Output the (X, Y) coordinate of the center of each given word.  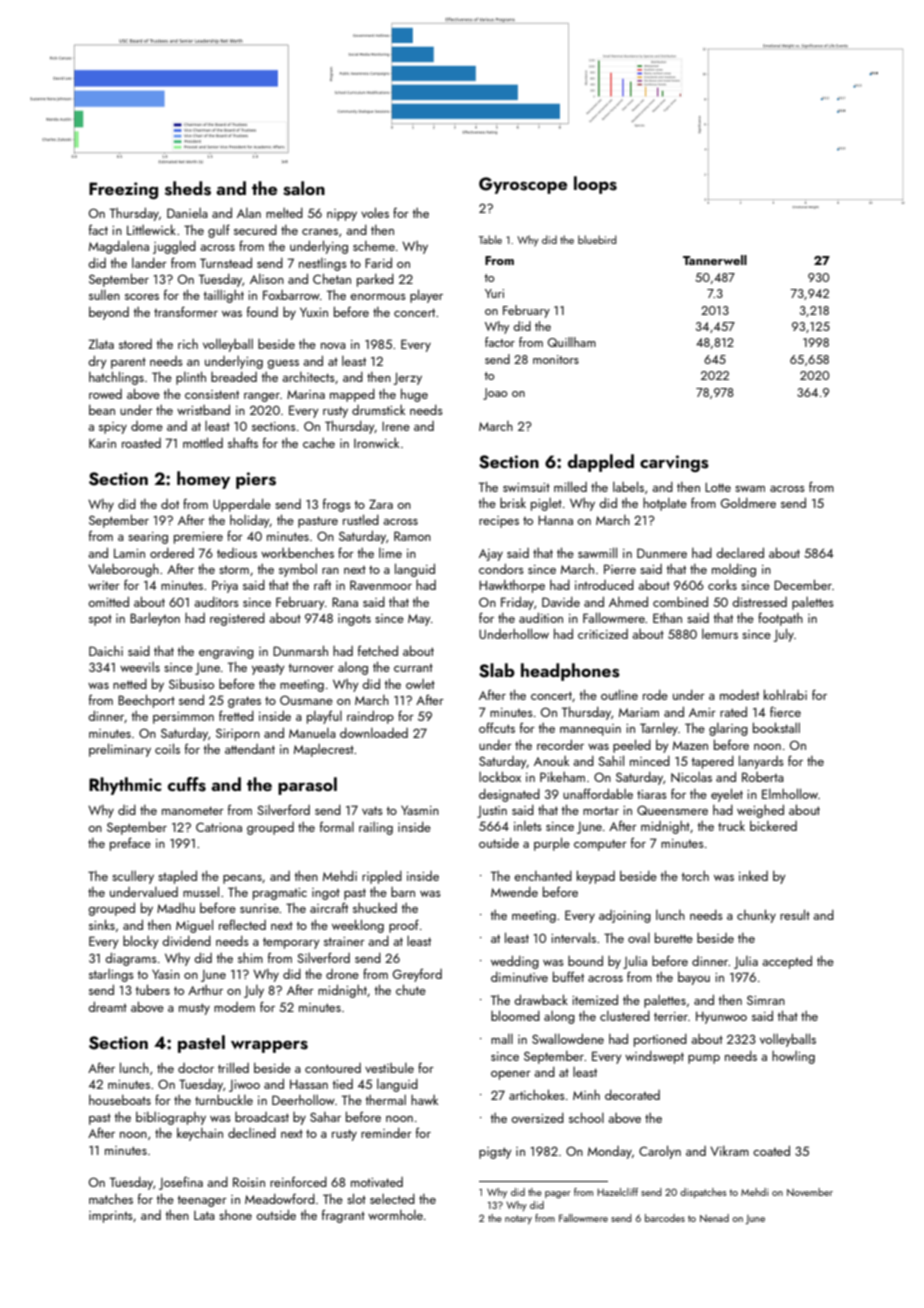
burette (674, 938)
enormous (378, 297)
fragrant (343, 1216)
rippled (382, 877)
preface (130, 844)
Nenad (714, 1218)
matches (111, 1199)
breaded (234, 377)
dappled (601, 463)
